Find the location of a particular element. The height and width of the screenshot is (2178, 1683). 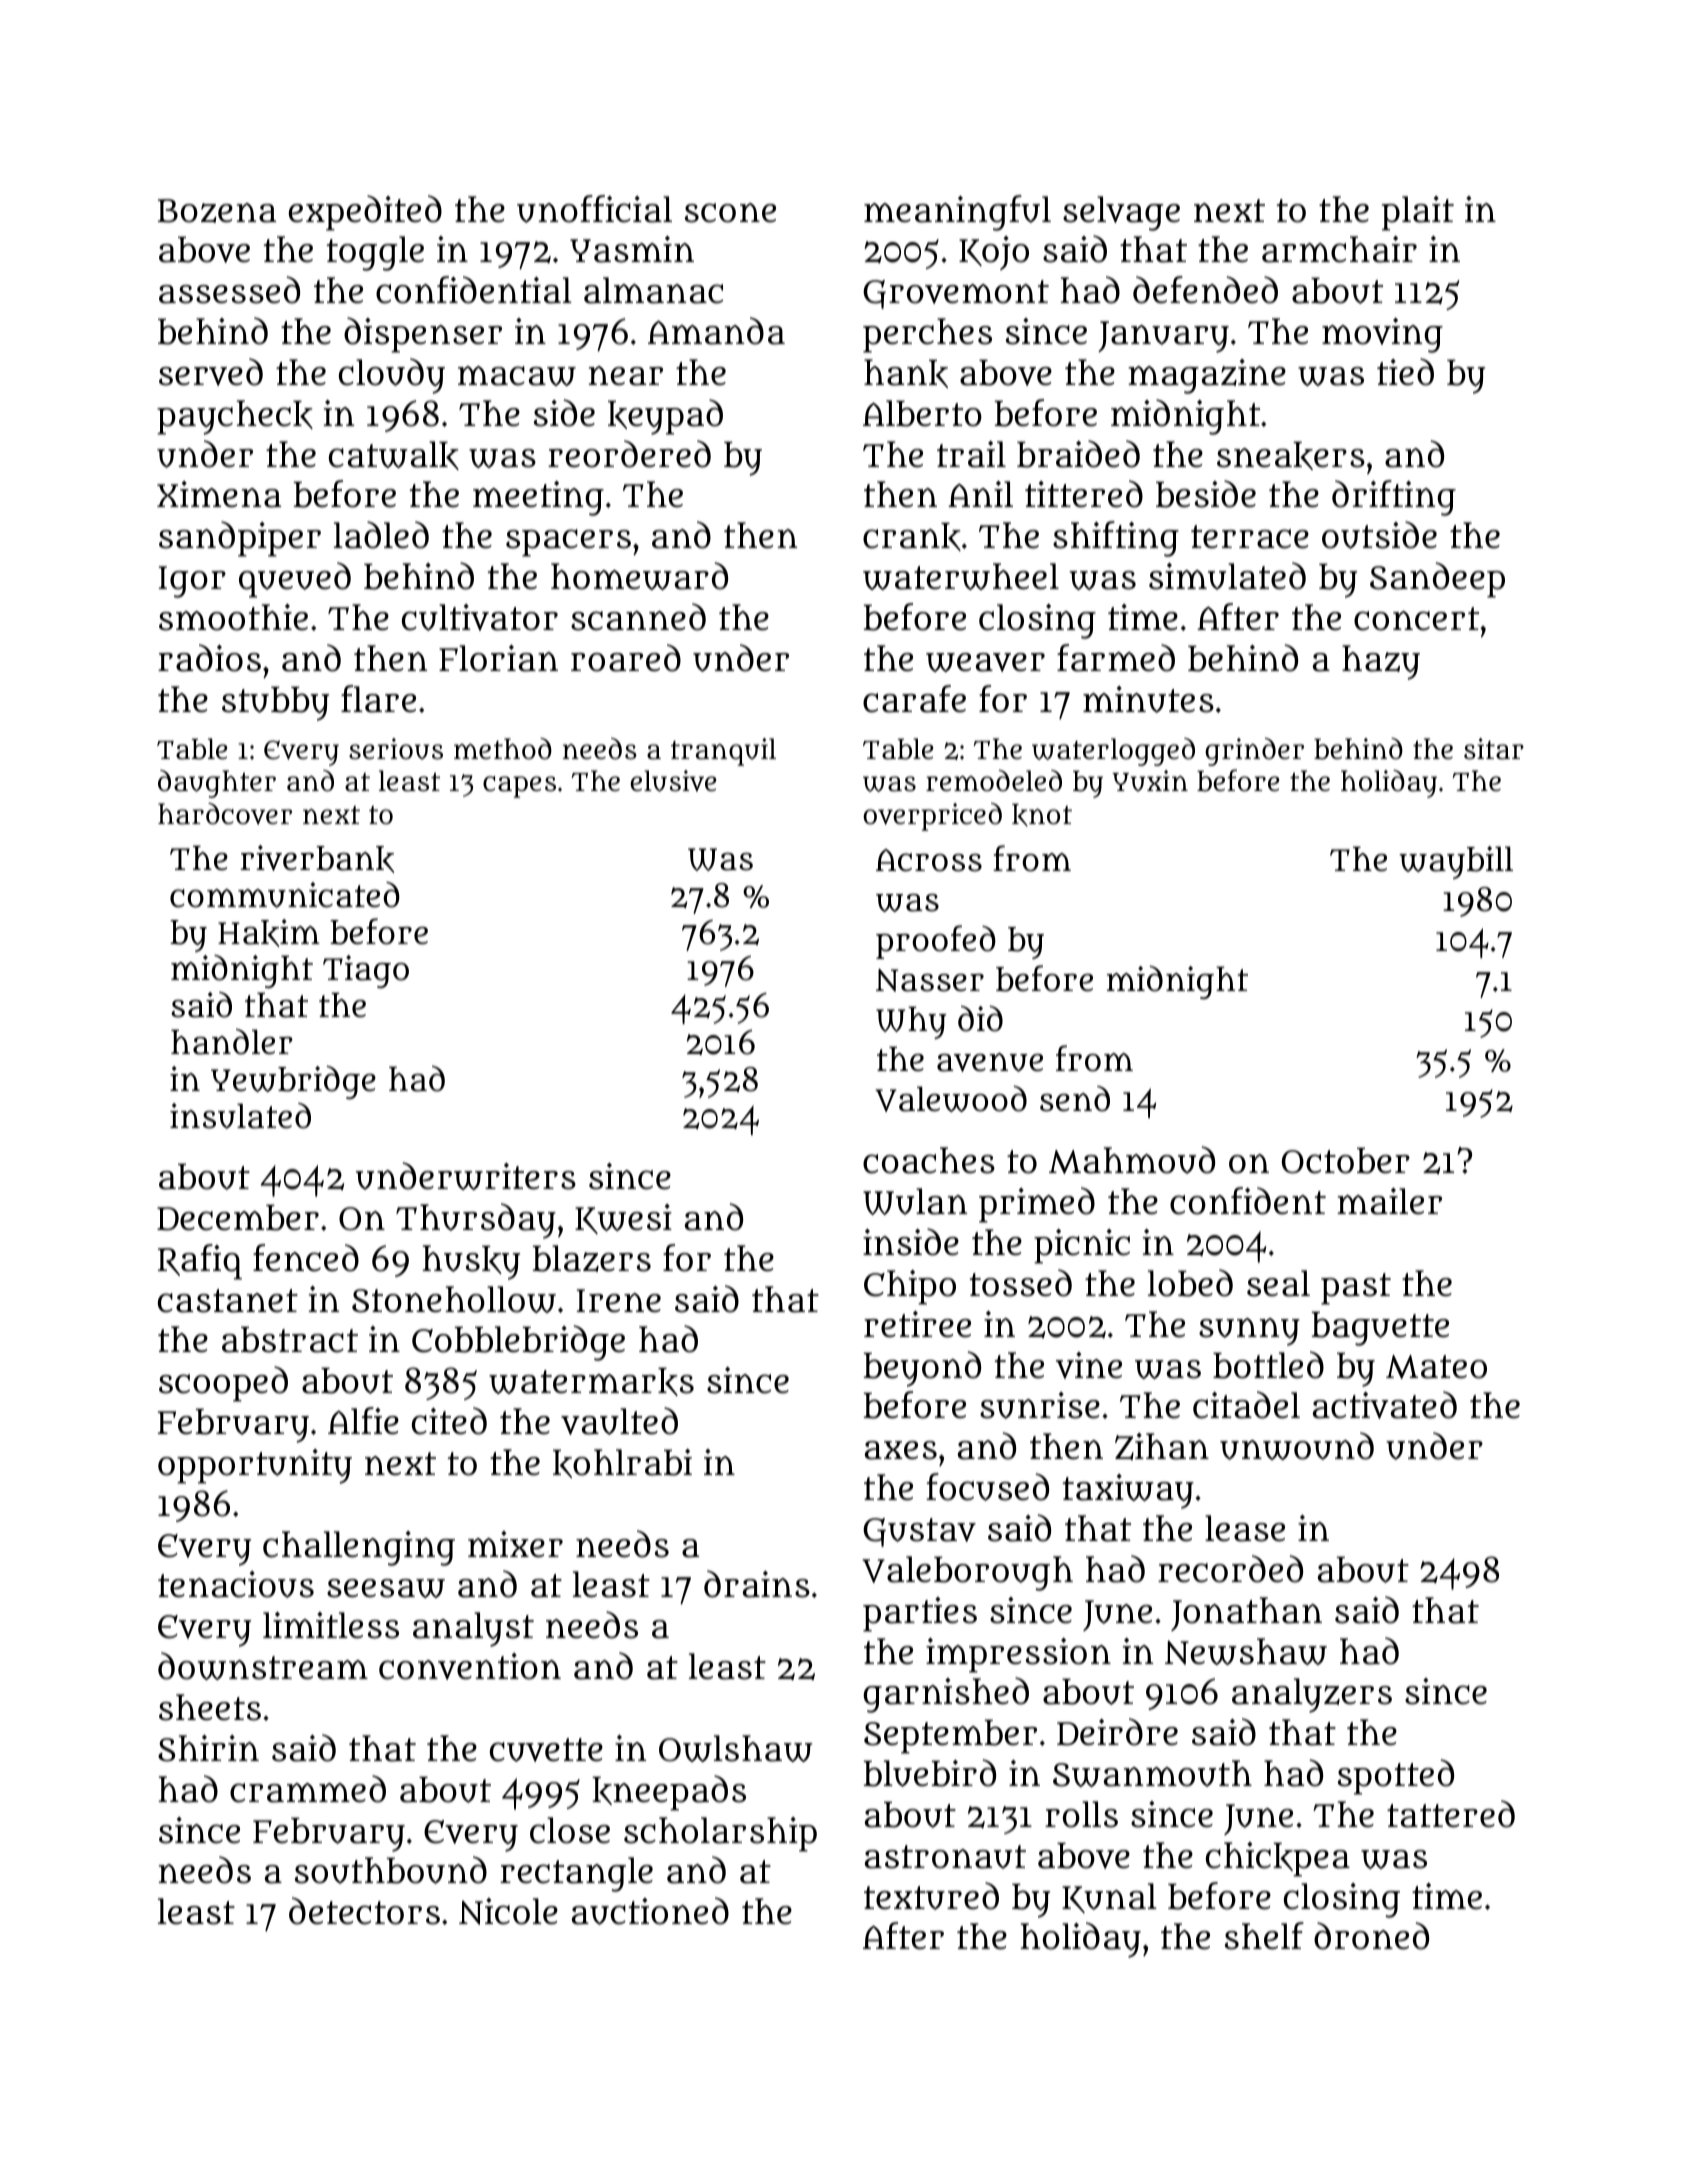

Hakim is located at coordinates (269, 933).
